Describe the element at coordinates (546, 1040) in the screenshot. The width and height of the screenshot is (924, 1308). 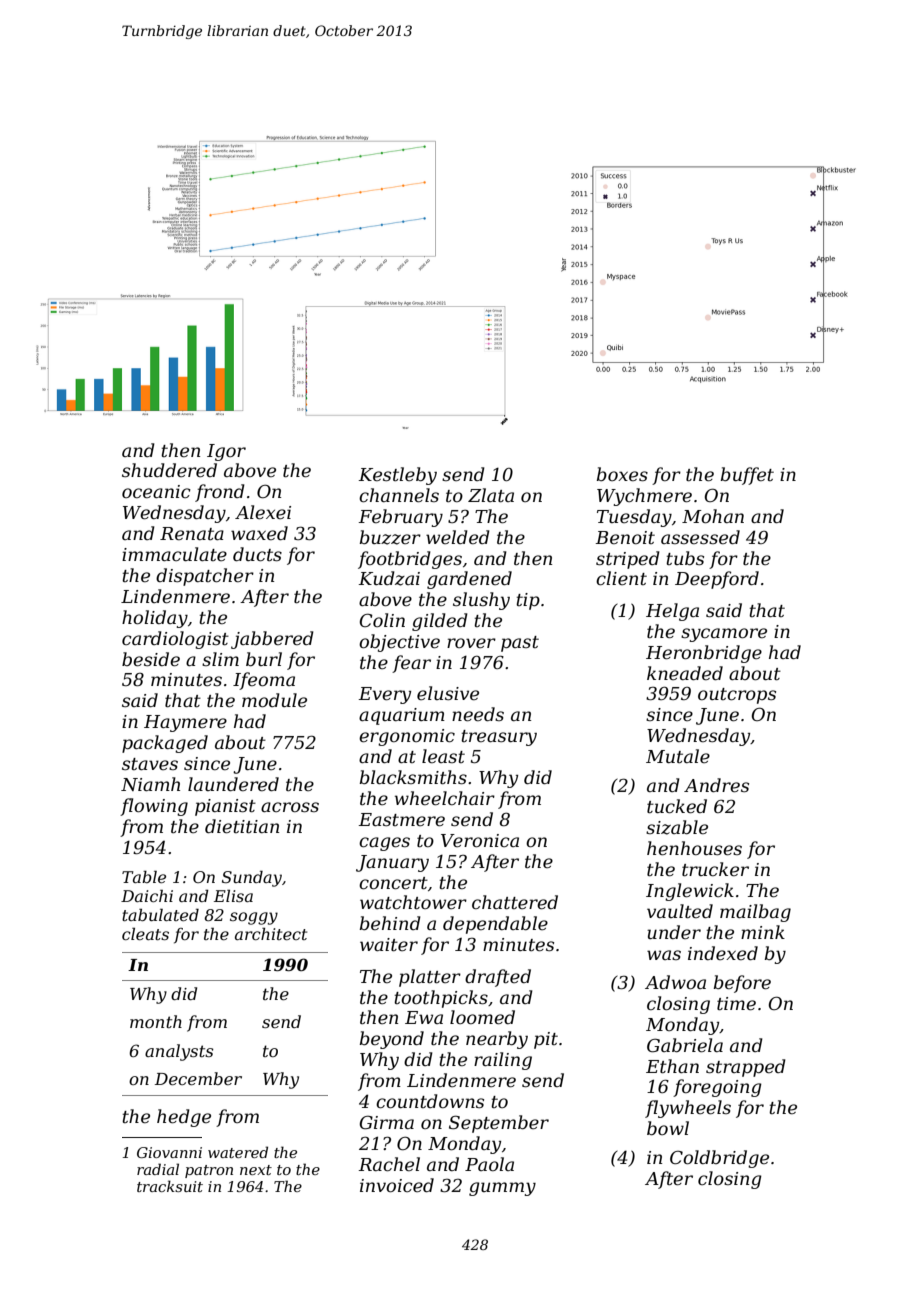
I see `pit` at that location.
